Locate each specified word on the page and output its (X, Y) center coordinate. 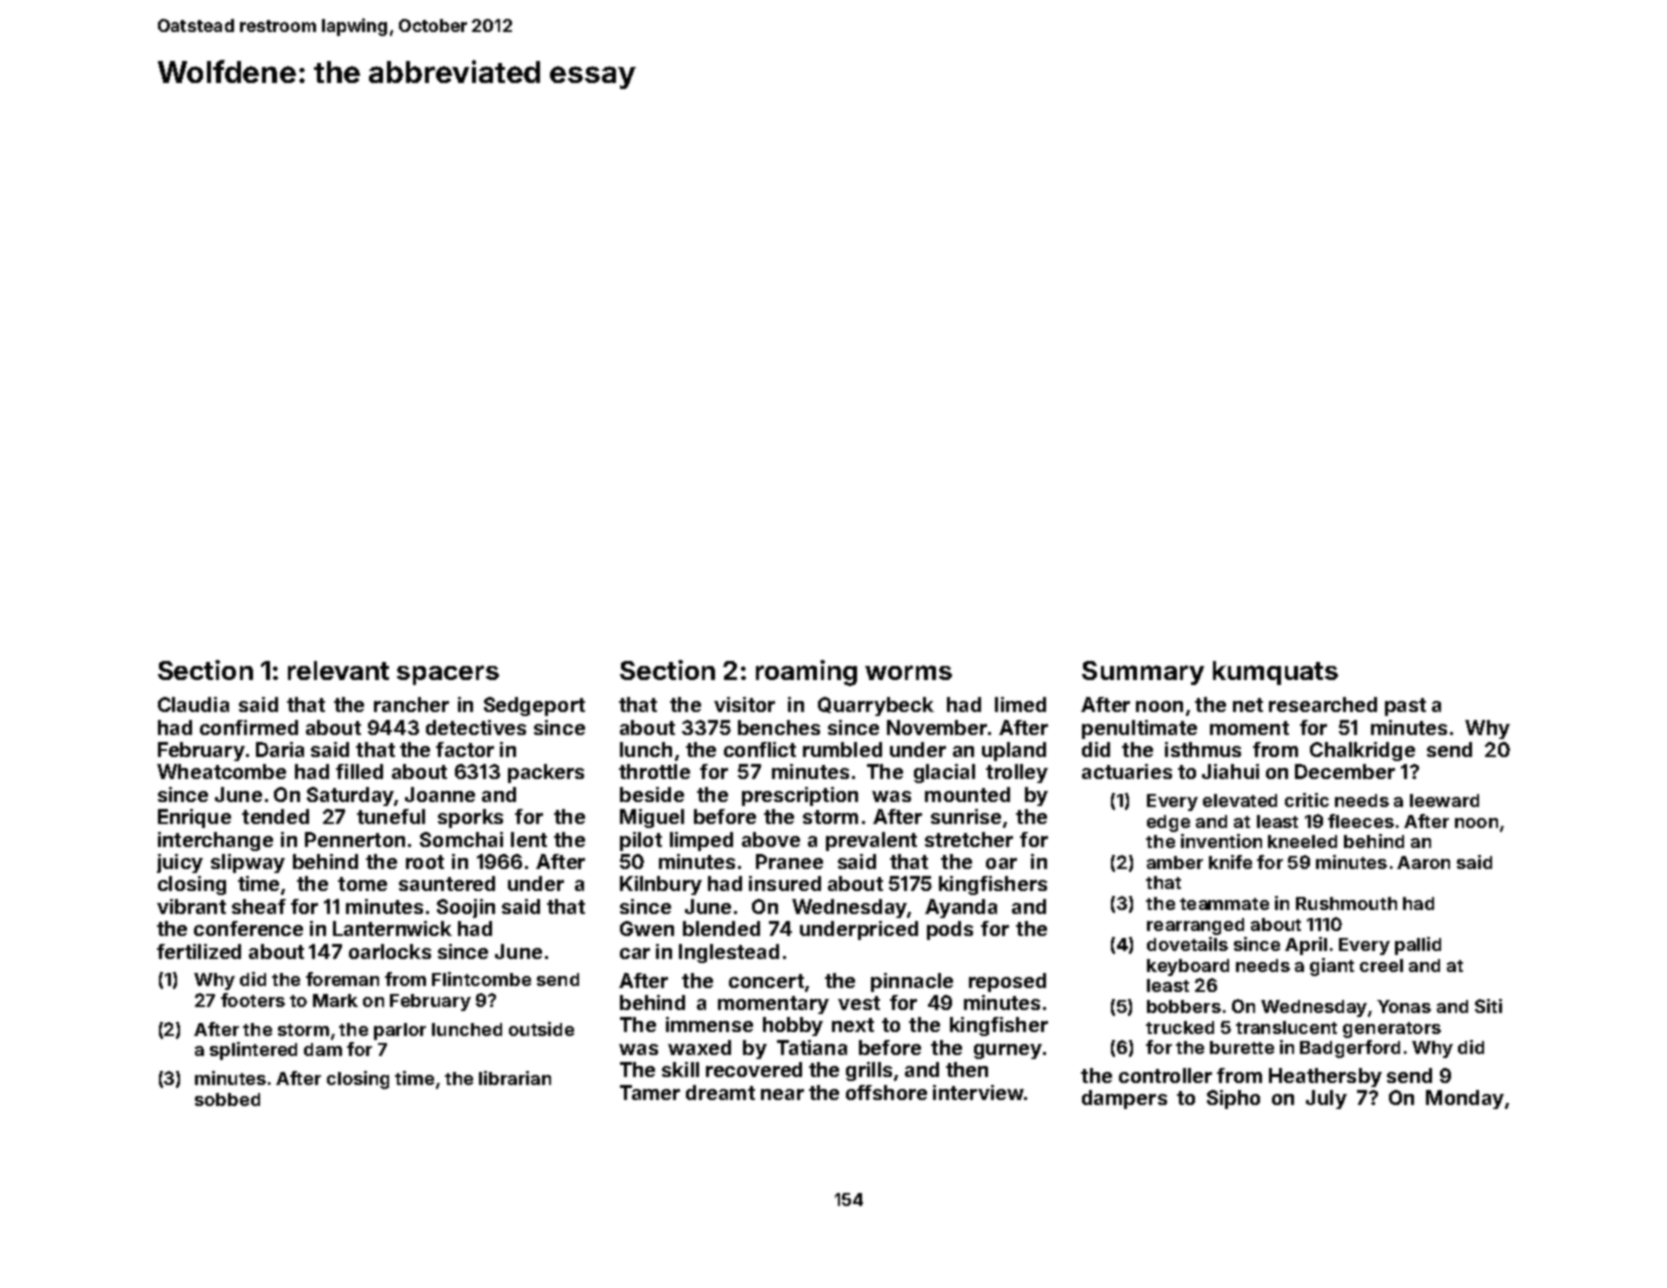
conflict (760, 749)
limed (1020, 704)
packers (546, 773)
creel (1381, 965)
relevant (338, 670)
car (635, 953)
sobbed (227, 1099)
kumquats (1275, 673)
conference (248, 928)
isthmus (1203, 749)
